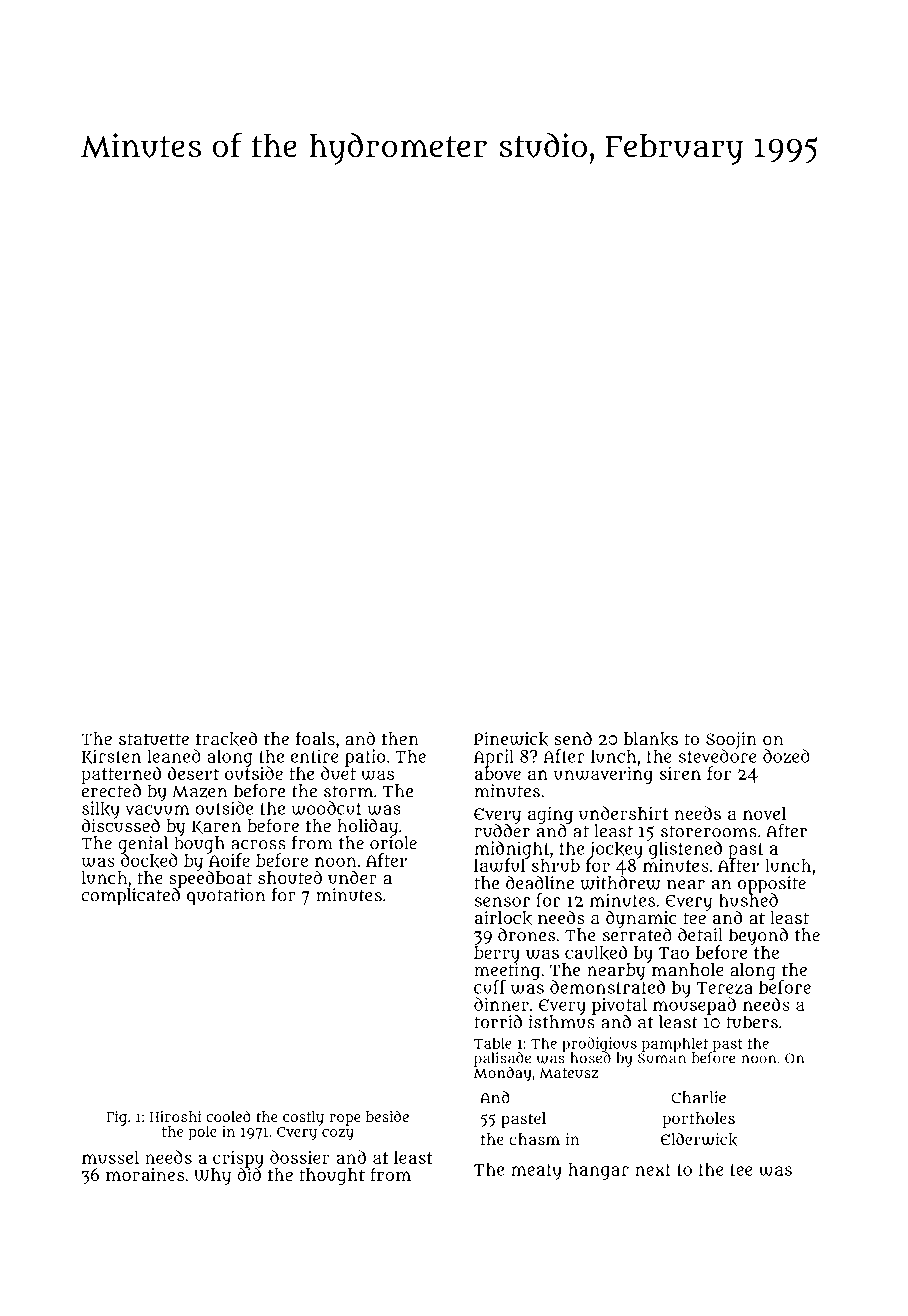  What do you see at coordinates (675, 1044) in the screenshot?
I see `pamphlet` at bounding box center [675, 1044].
